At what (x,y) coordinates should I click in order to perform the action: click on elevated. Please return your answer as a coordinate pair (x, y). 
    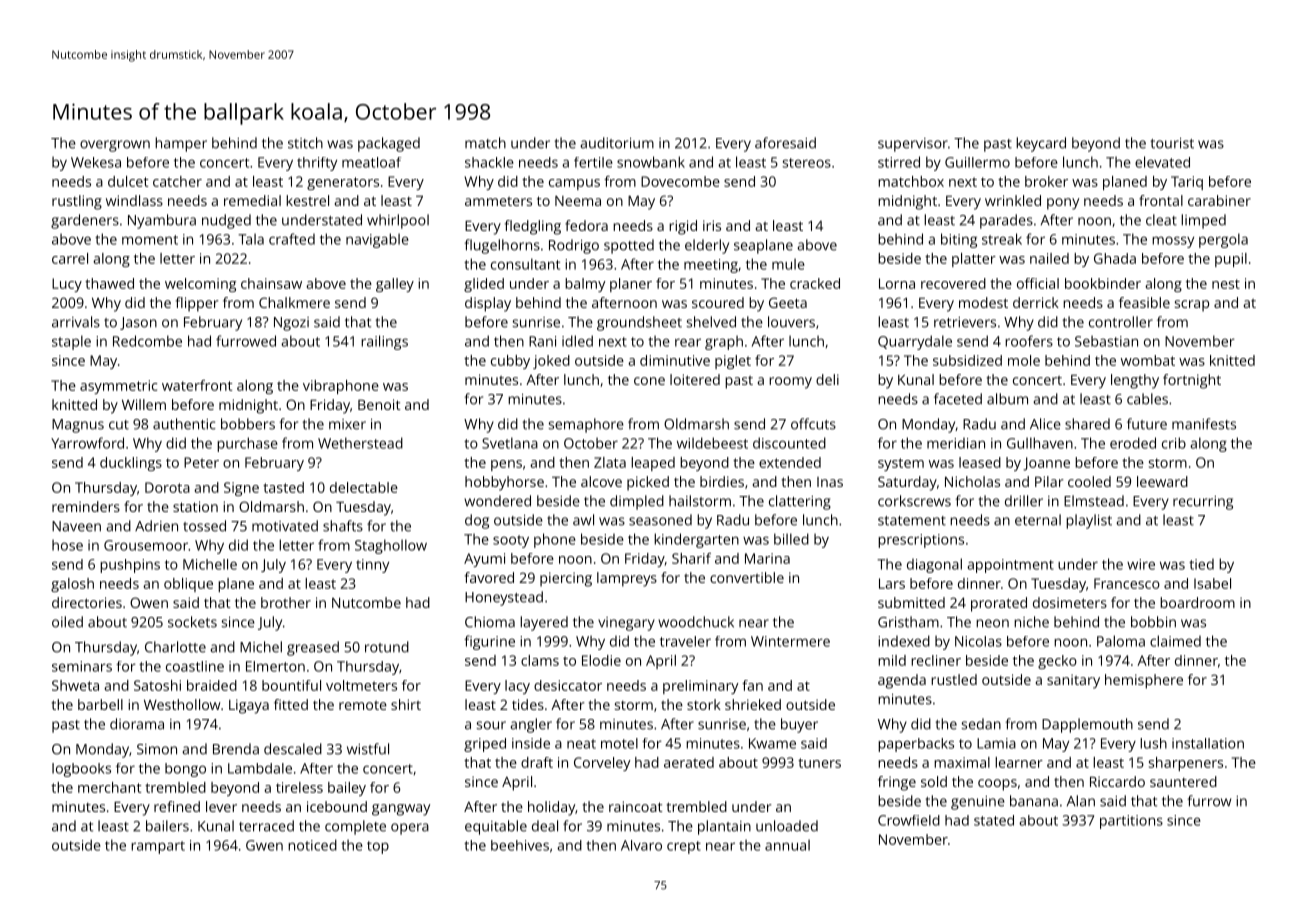
    Looking at the image, I should click on (1162, 162).
